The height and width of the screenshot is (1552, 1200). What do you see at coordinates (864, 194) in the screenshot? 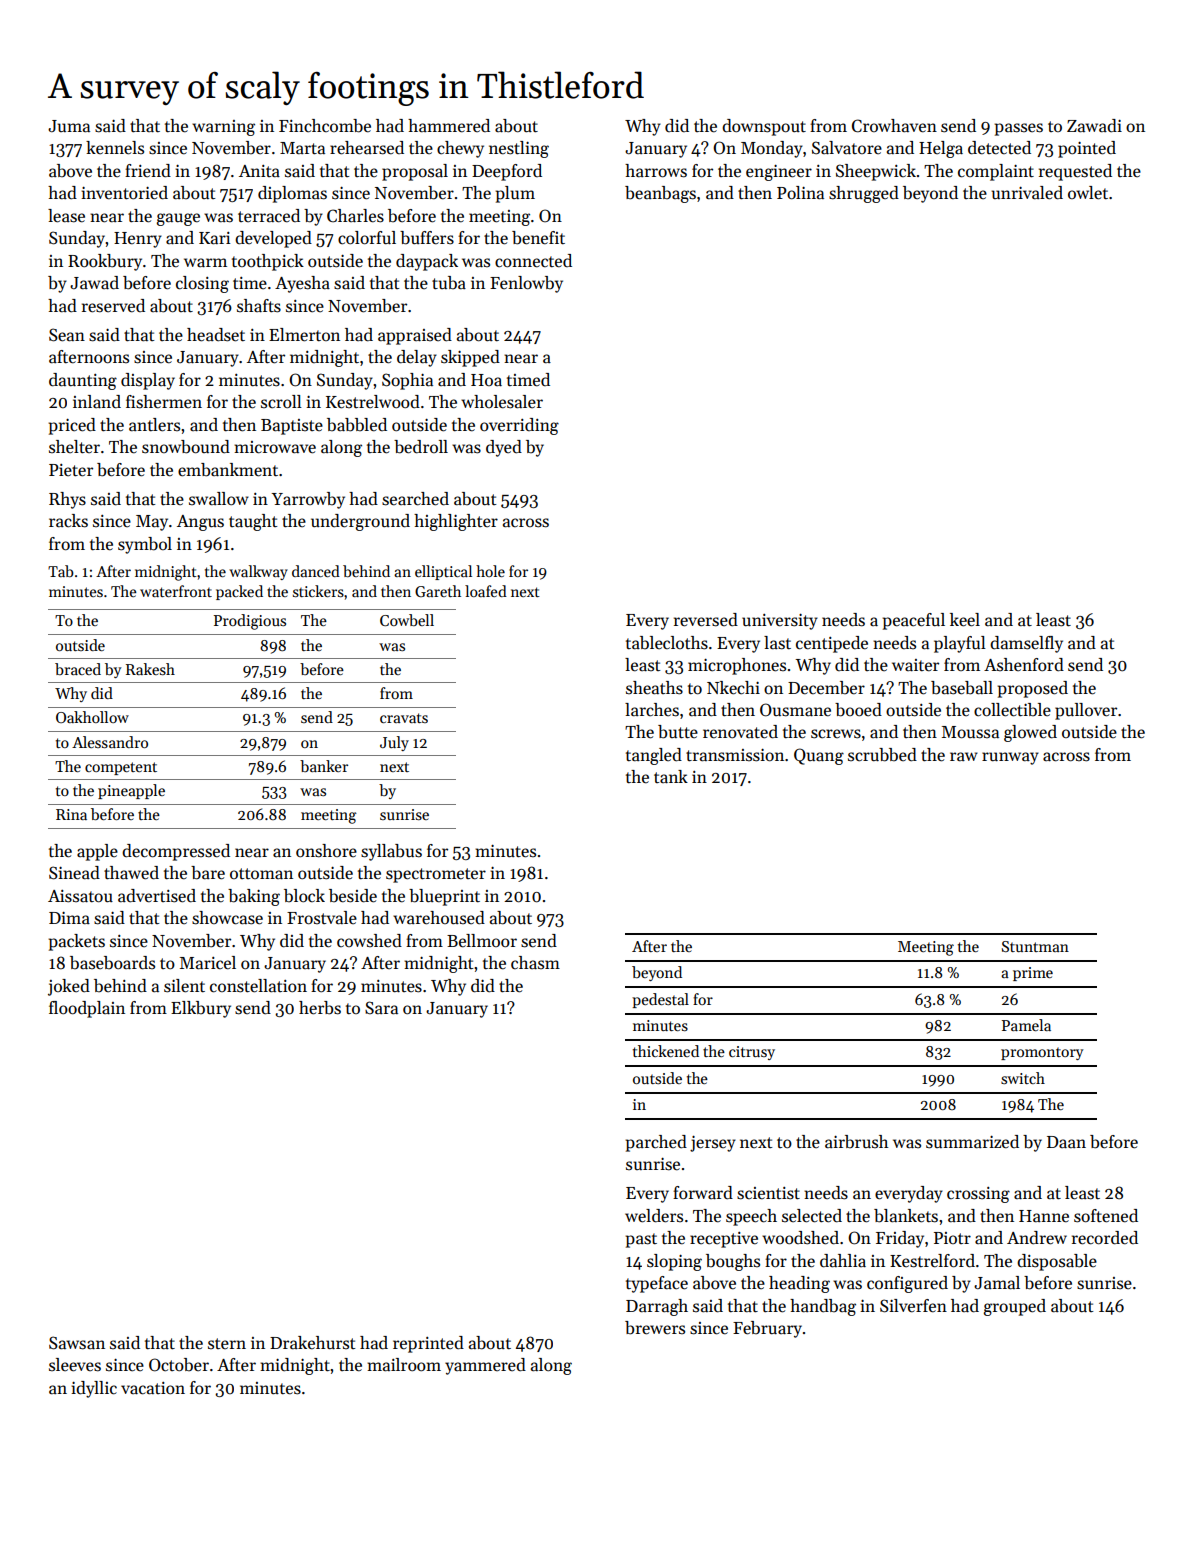
I see `shrugged` at bounding box center [864, 194].
